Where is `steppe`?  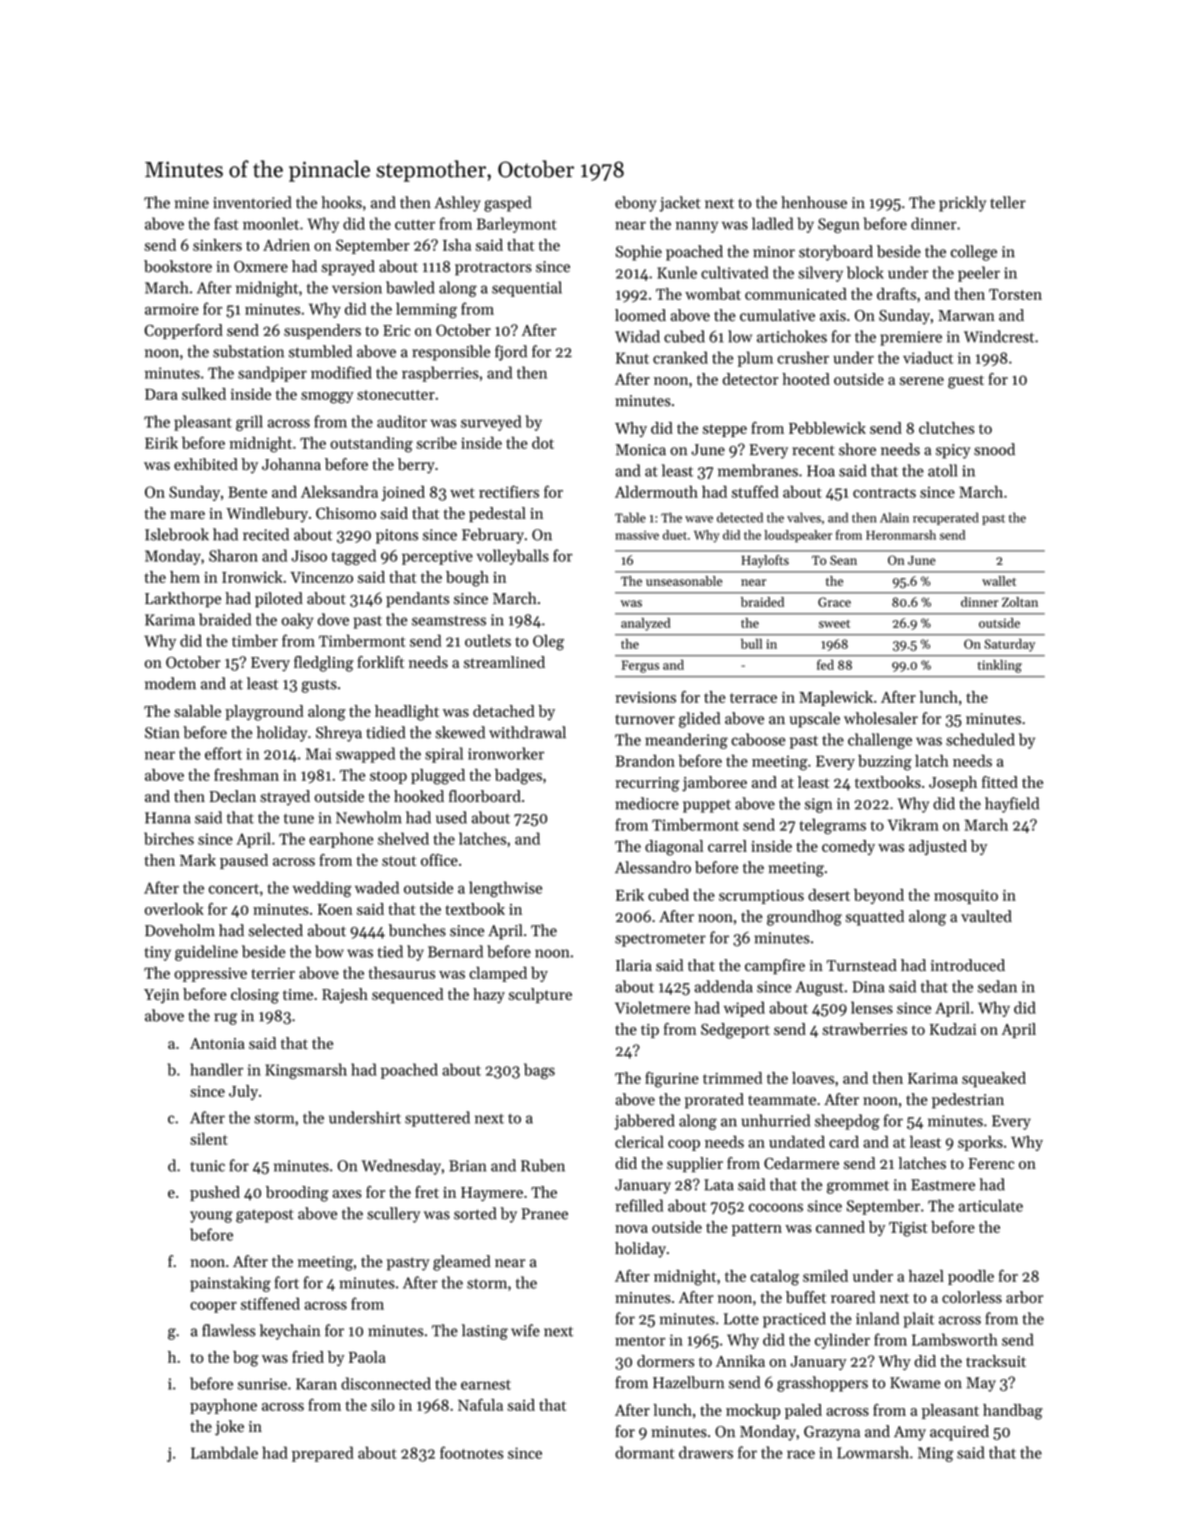
steppe is located at coordinates (725, 430).
